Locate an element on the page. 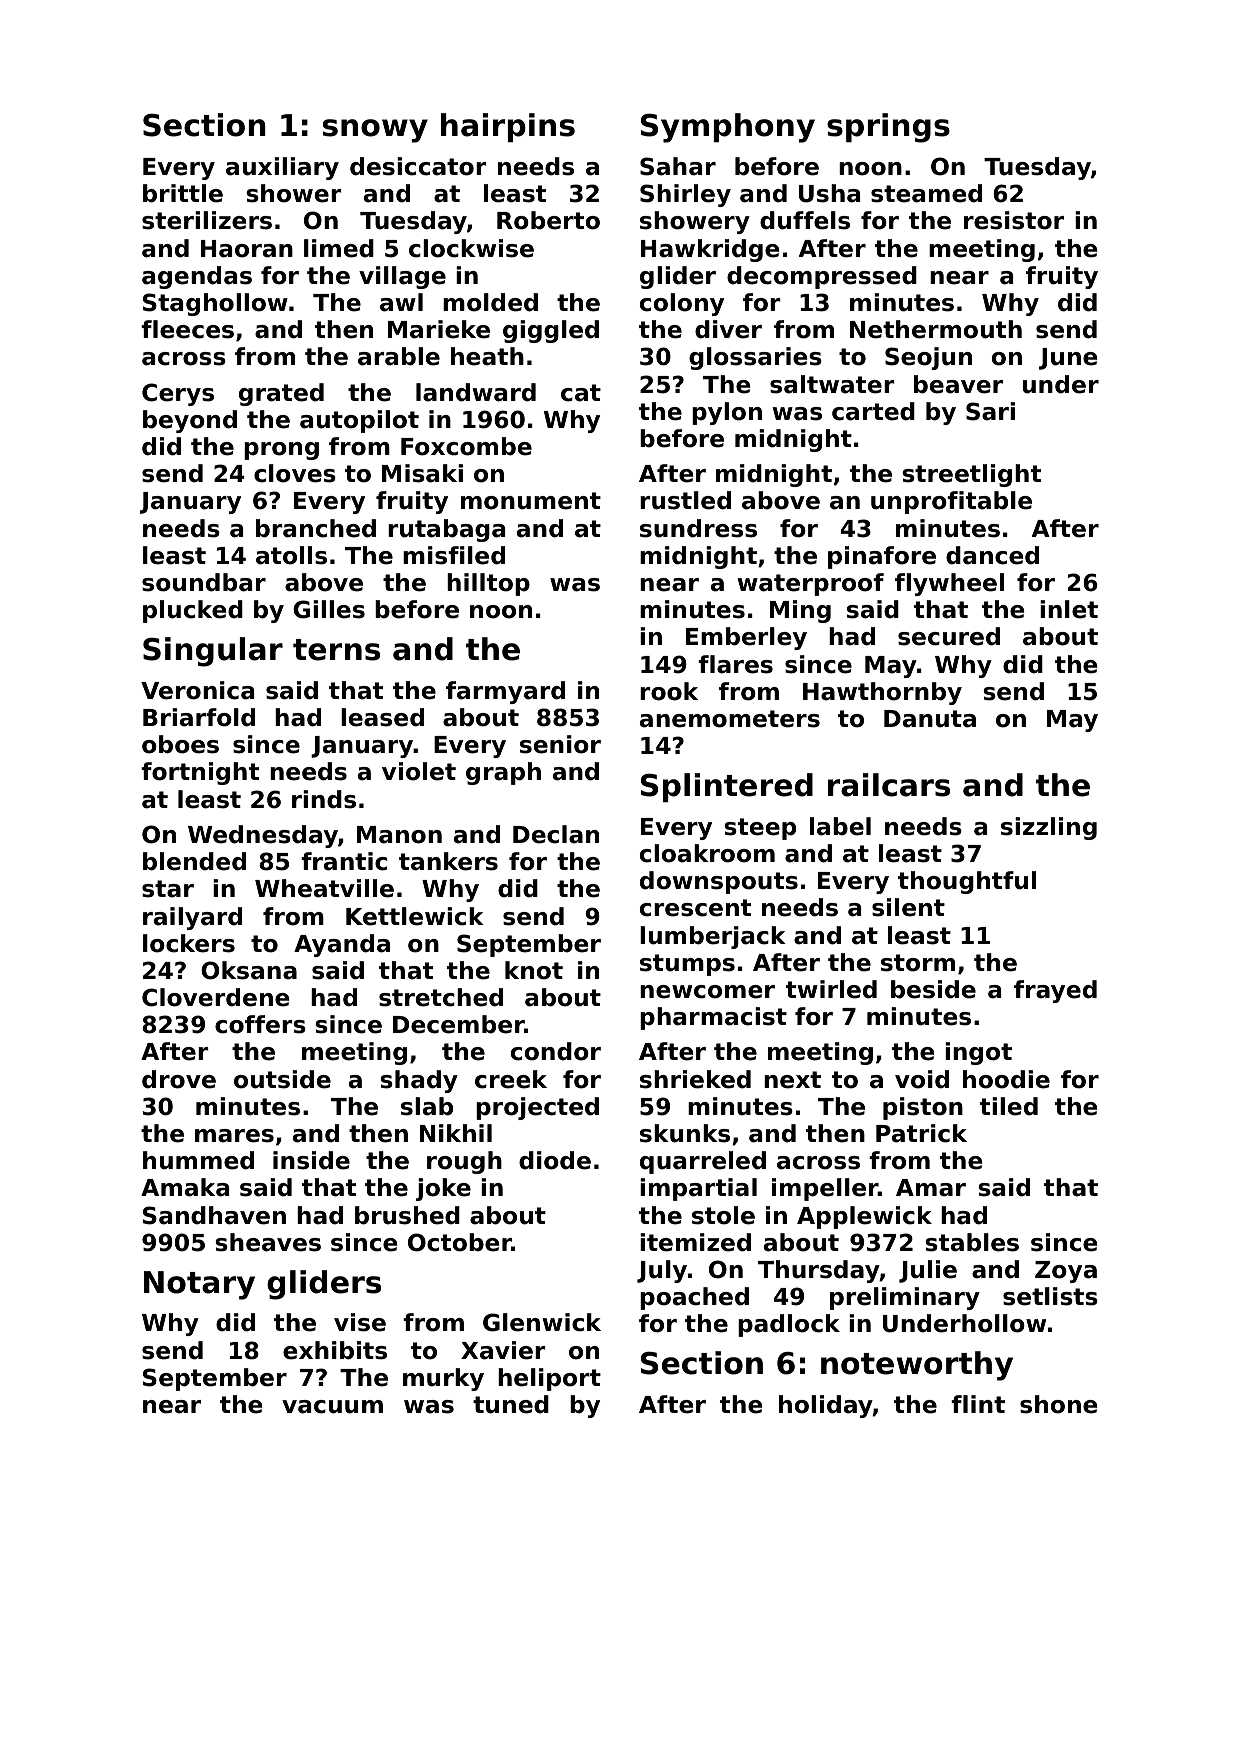 The width and height of the image is (1240, 1754). branched is located at coordinates (316, 528).
